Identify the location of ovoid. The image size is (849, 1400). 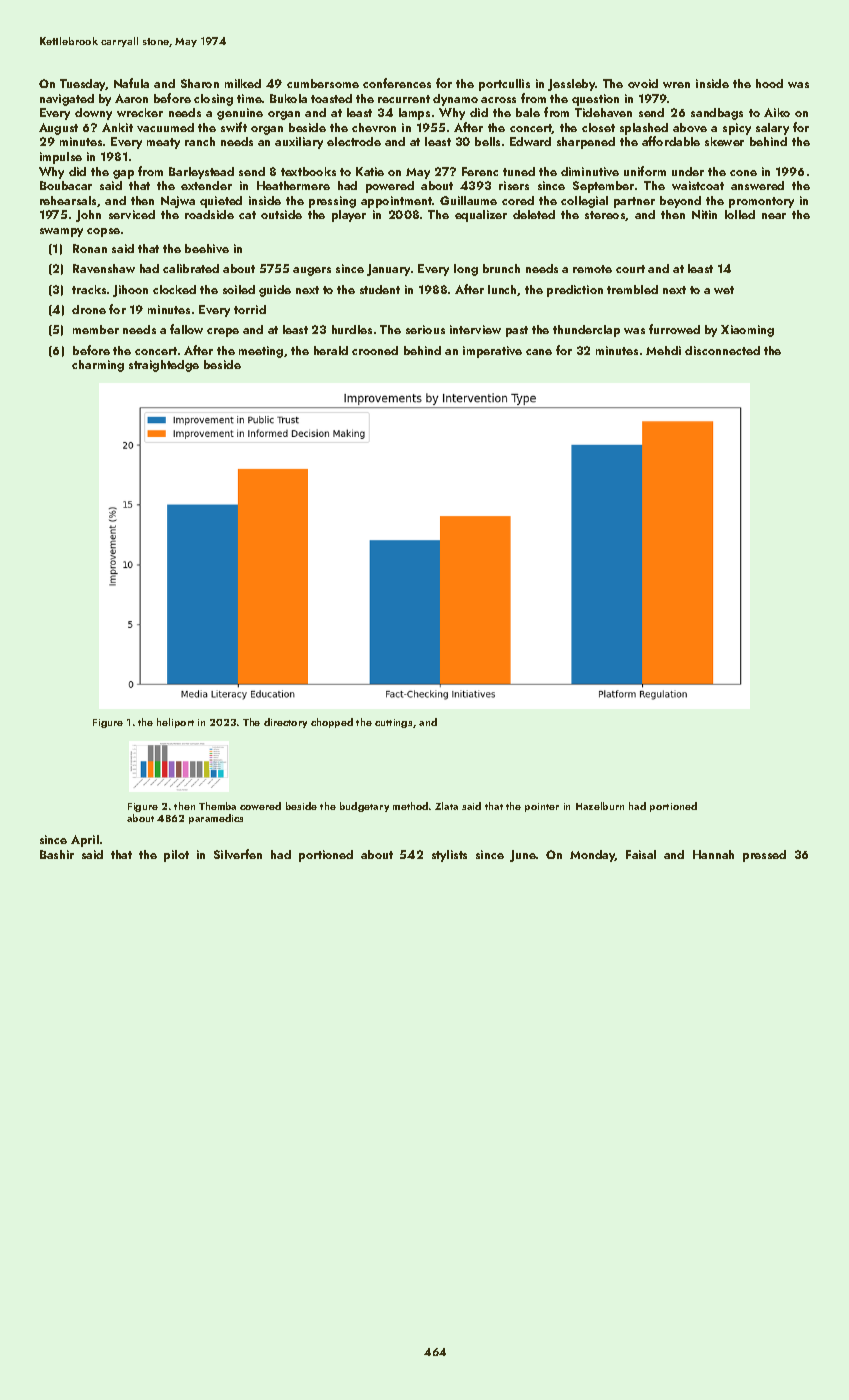
(643, 83).
